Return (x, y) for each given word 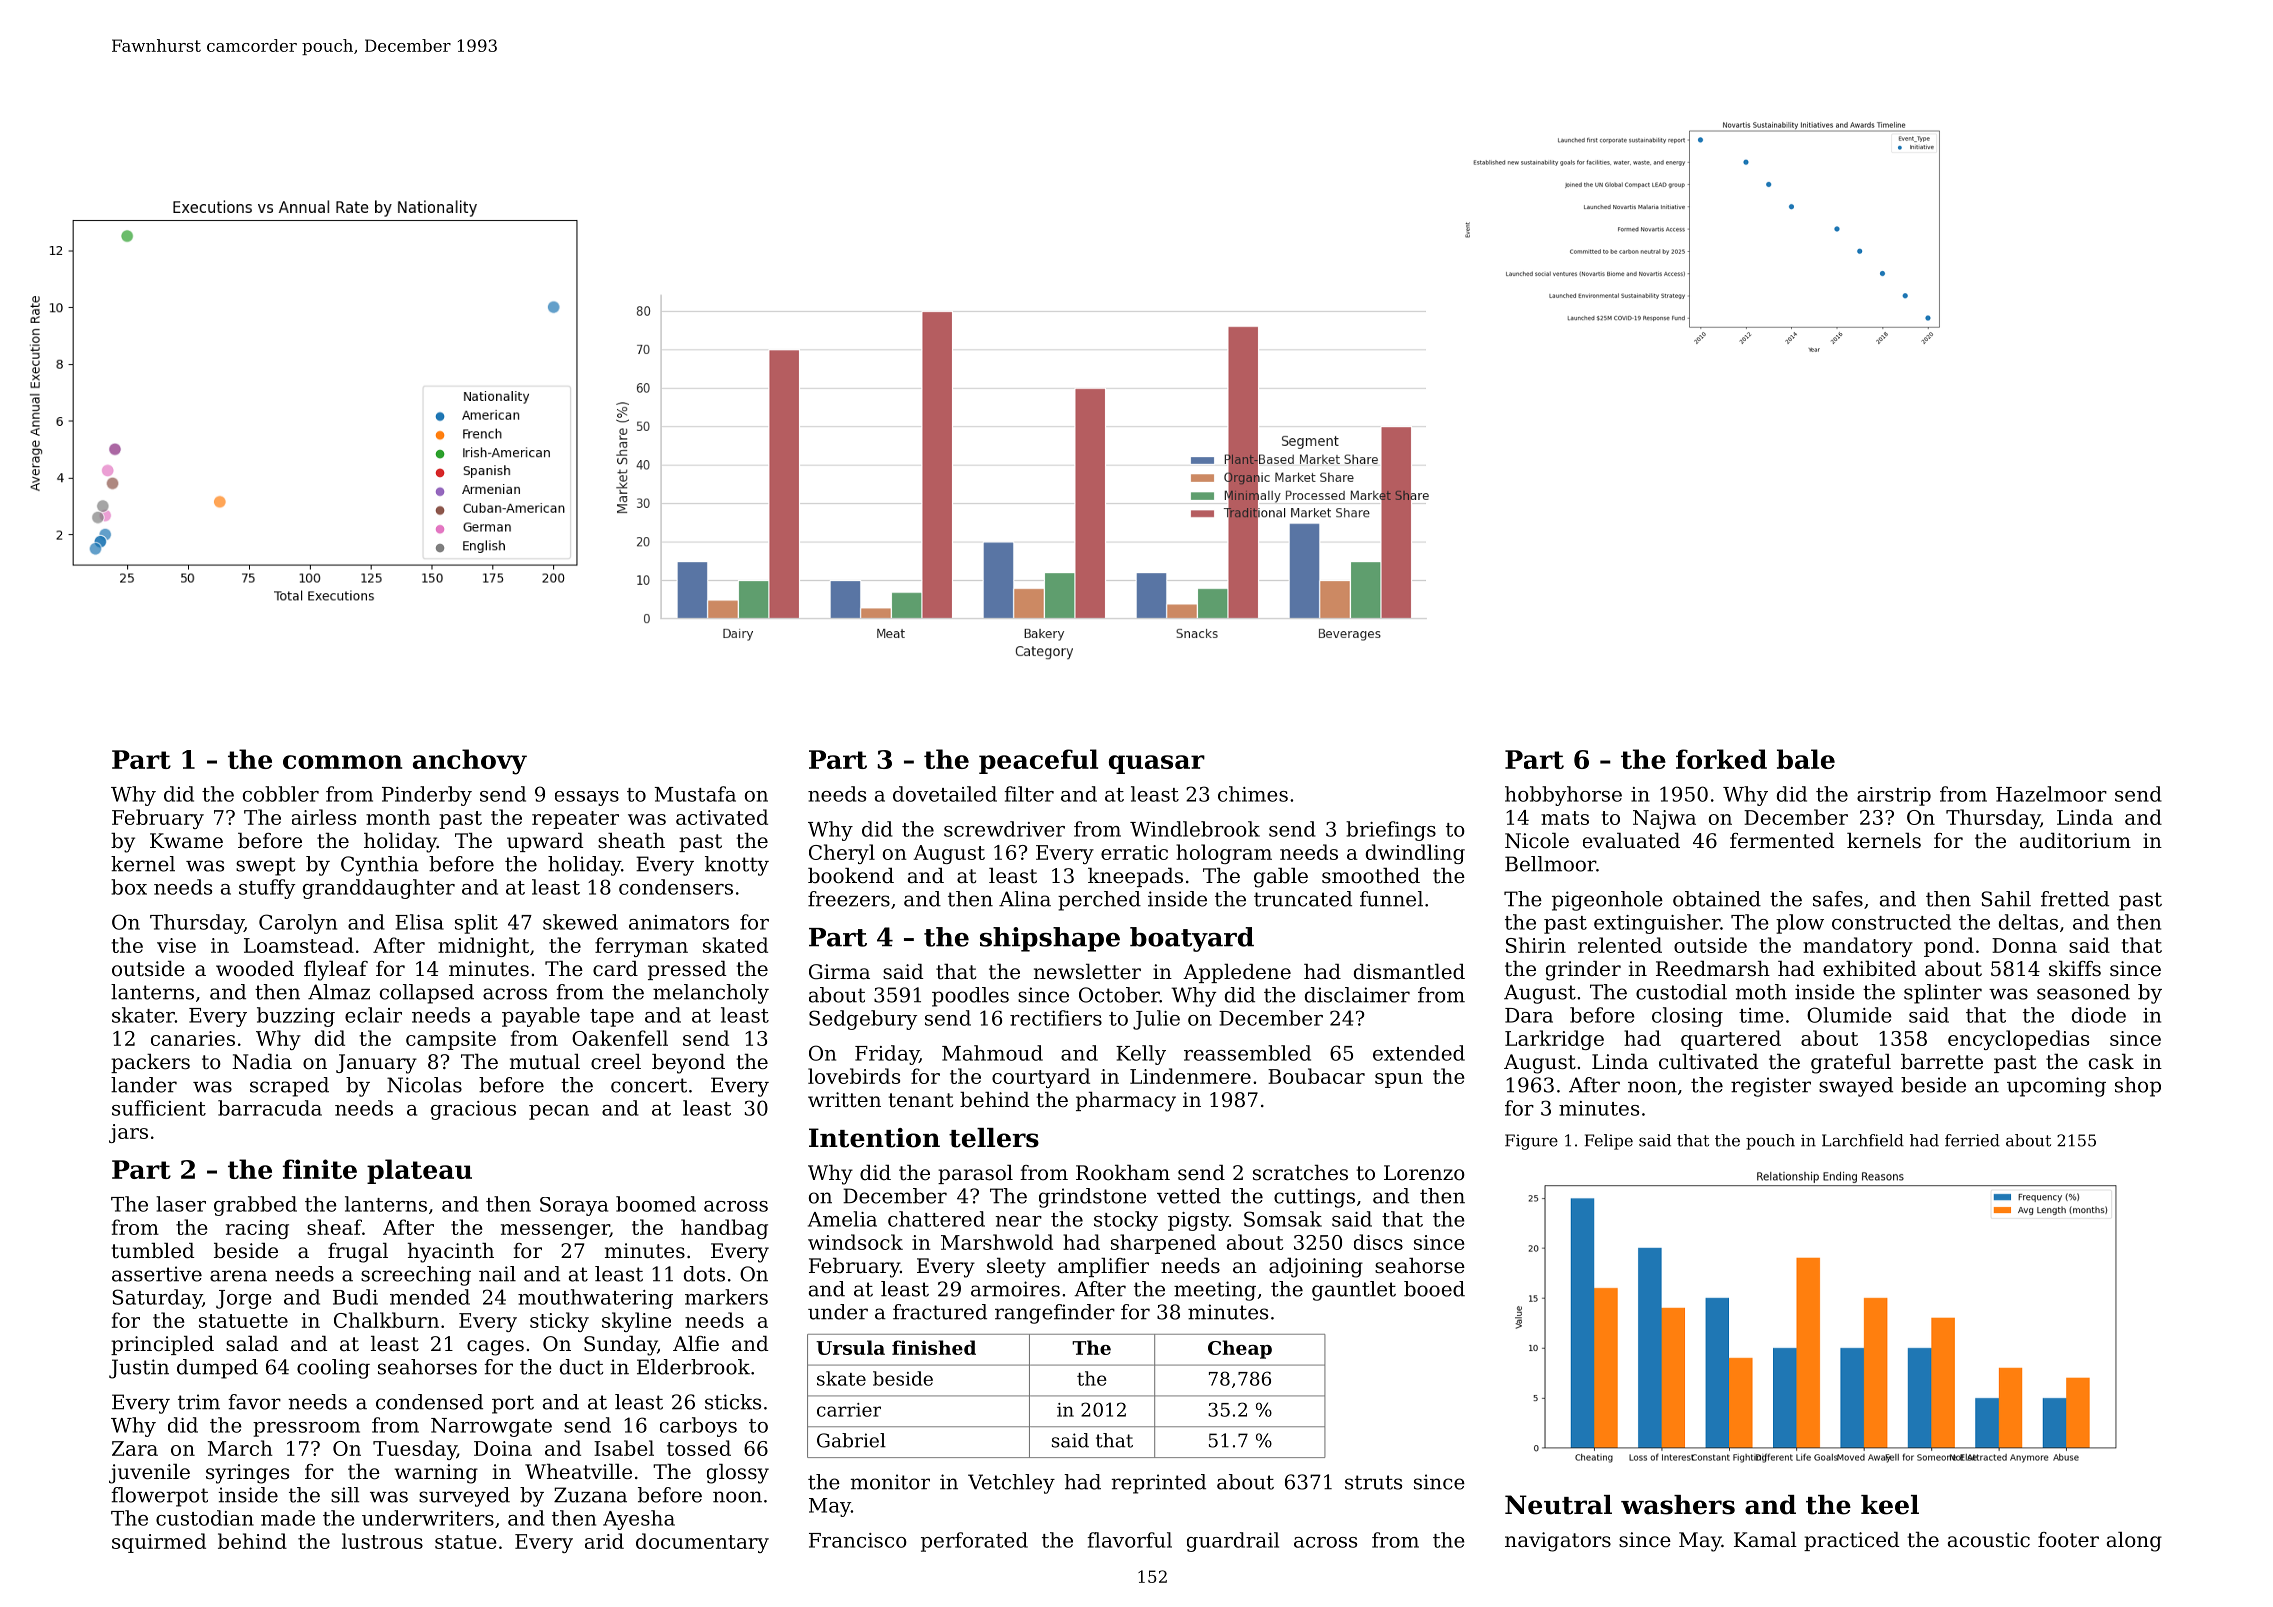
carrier (849, 1410)
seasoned (2083, 992)
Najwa (1664, 819)
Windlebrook (1195, 829)
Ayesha (639, 1520)
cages (495, 1348)
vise (176, 945)
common (342, 762)
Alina (1025, 899)
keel (1890, 1505)
